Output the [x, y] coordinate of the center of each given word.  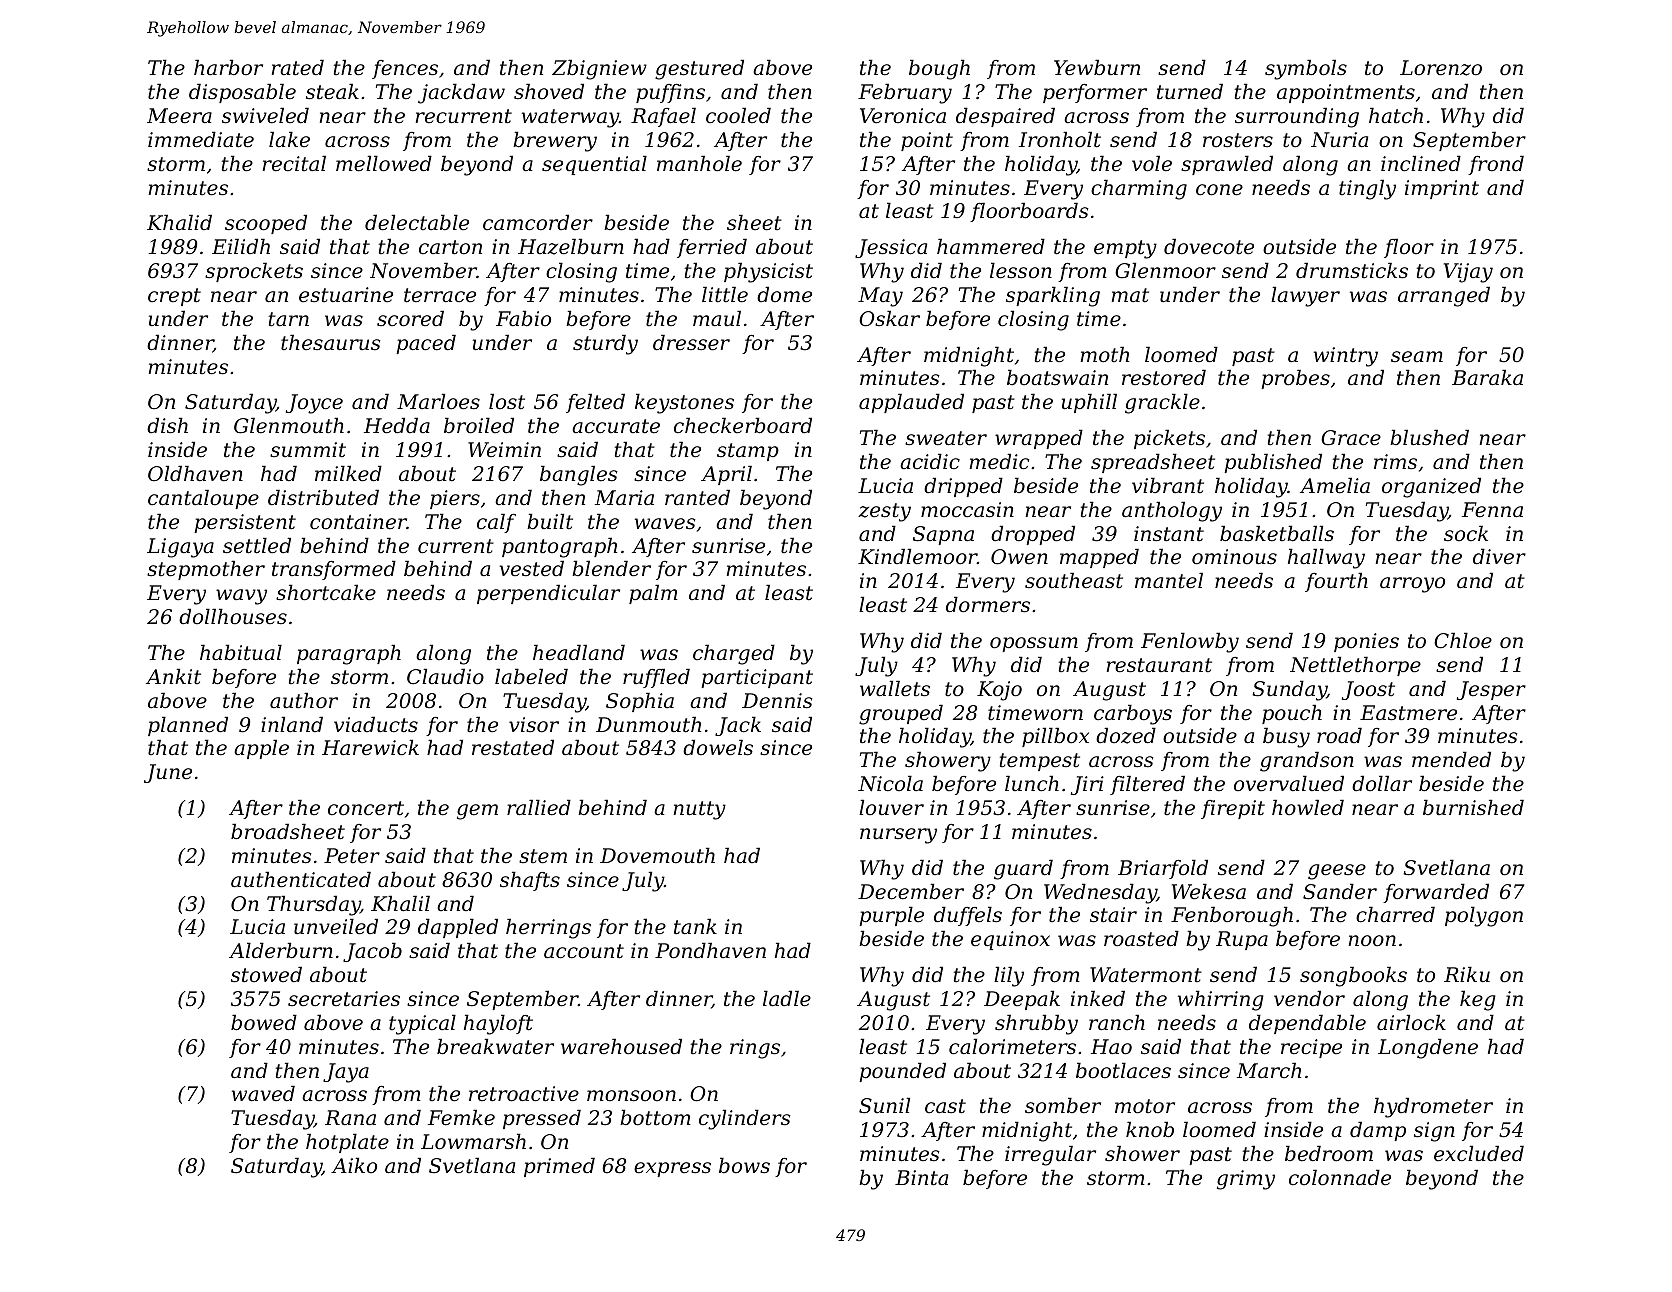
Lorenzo [1441, 68]
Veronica [903, 116]
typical [422, 1024]
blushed [1429, 437]
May [880, 297]
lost [507, 401]
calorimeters [1012, 1046]
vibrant [1168, 485]
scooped [266, 224]
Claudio [445, 676]
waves [665, 524]
